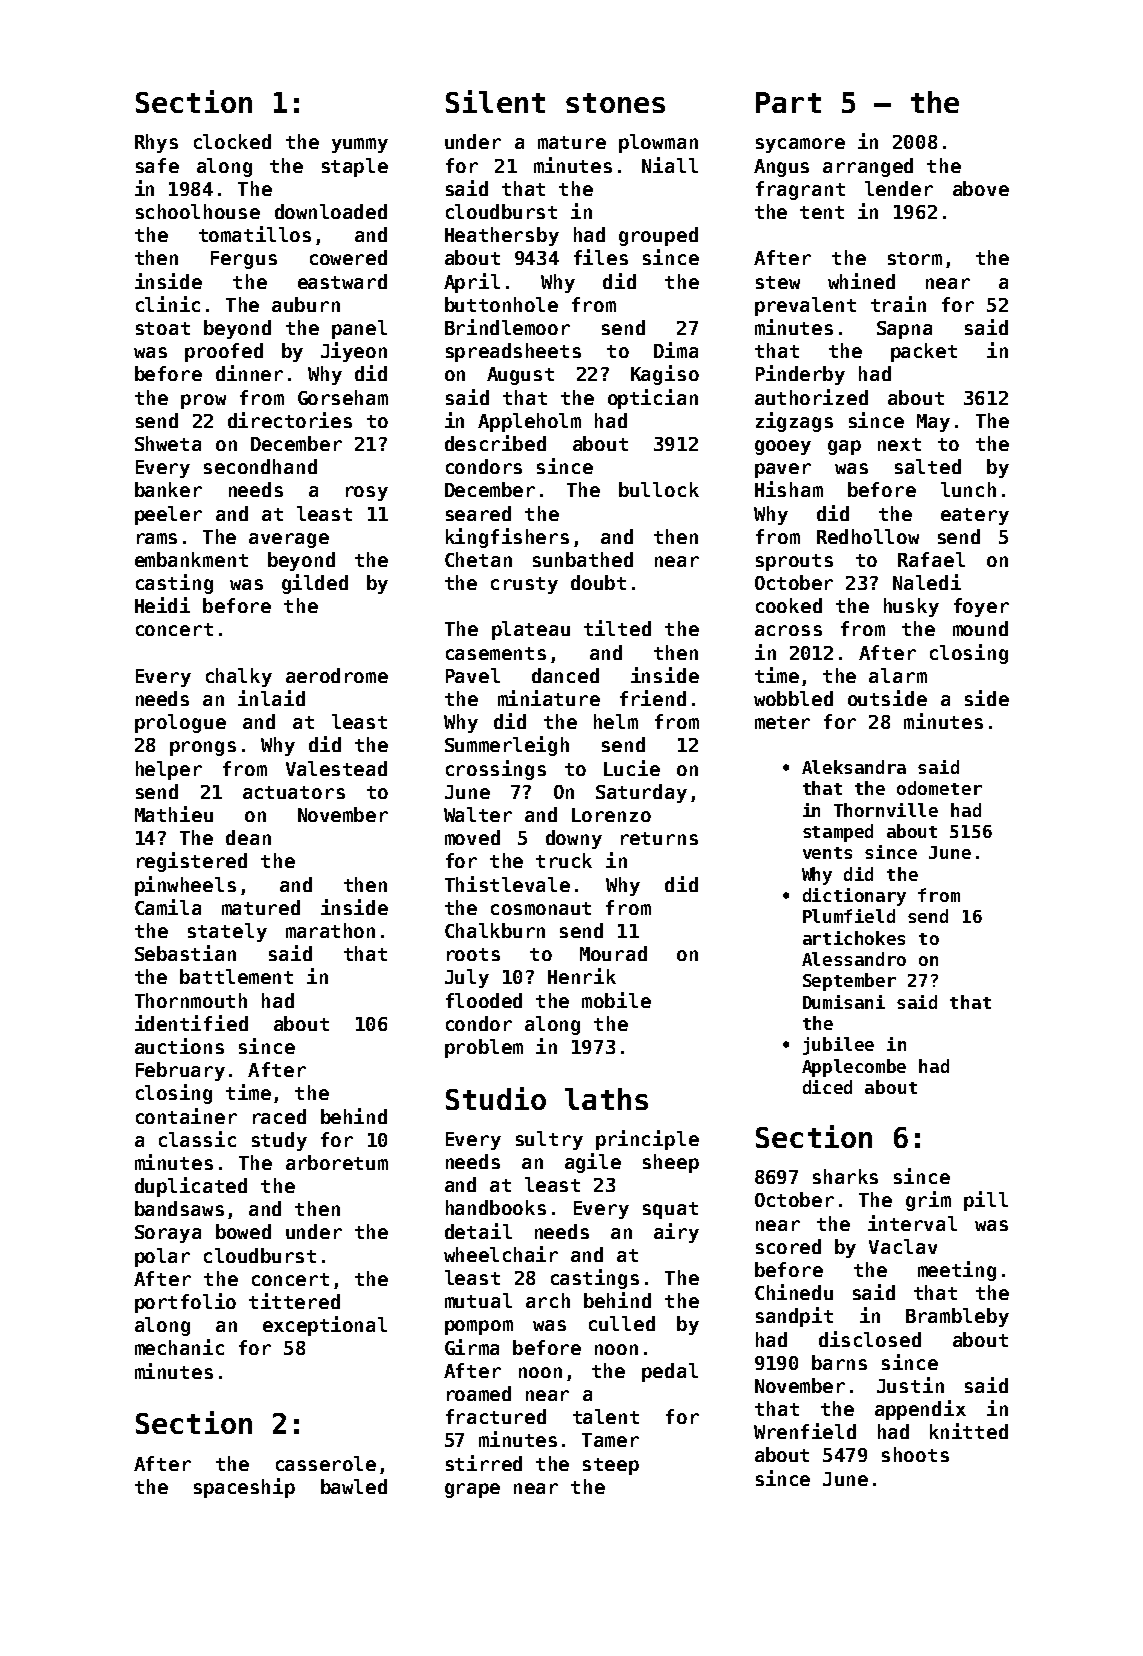  Describe the element at coordinates (986, 1201) in the screenshot. I see `pill` at that location.
